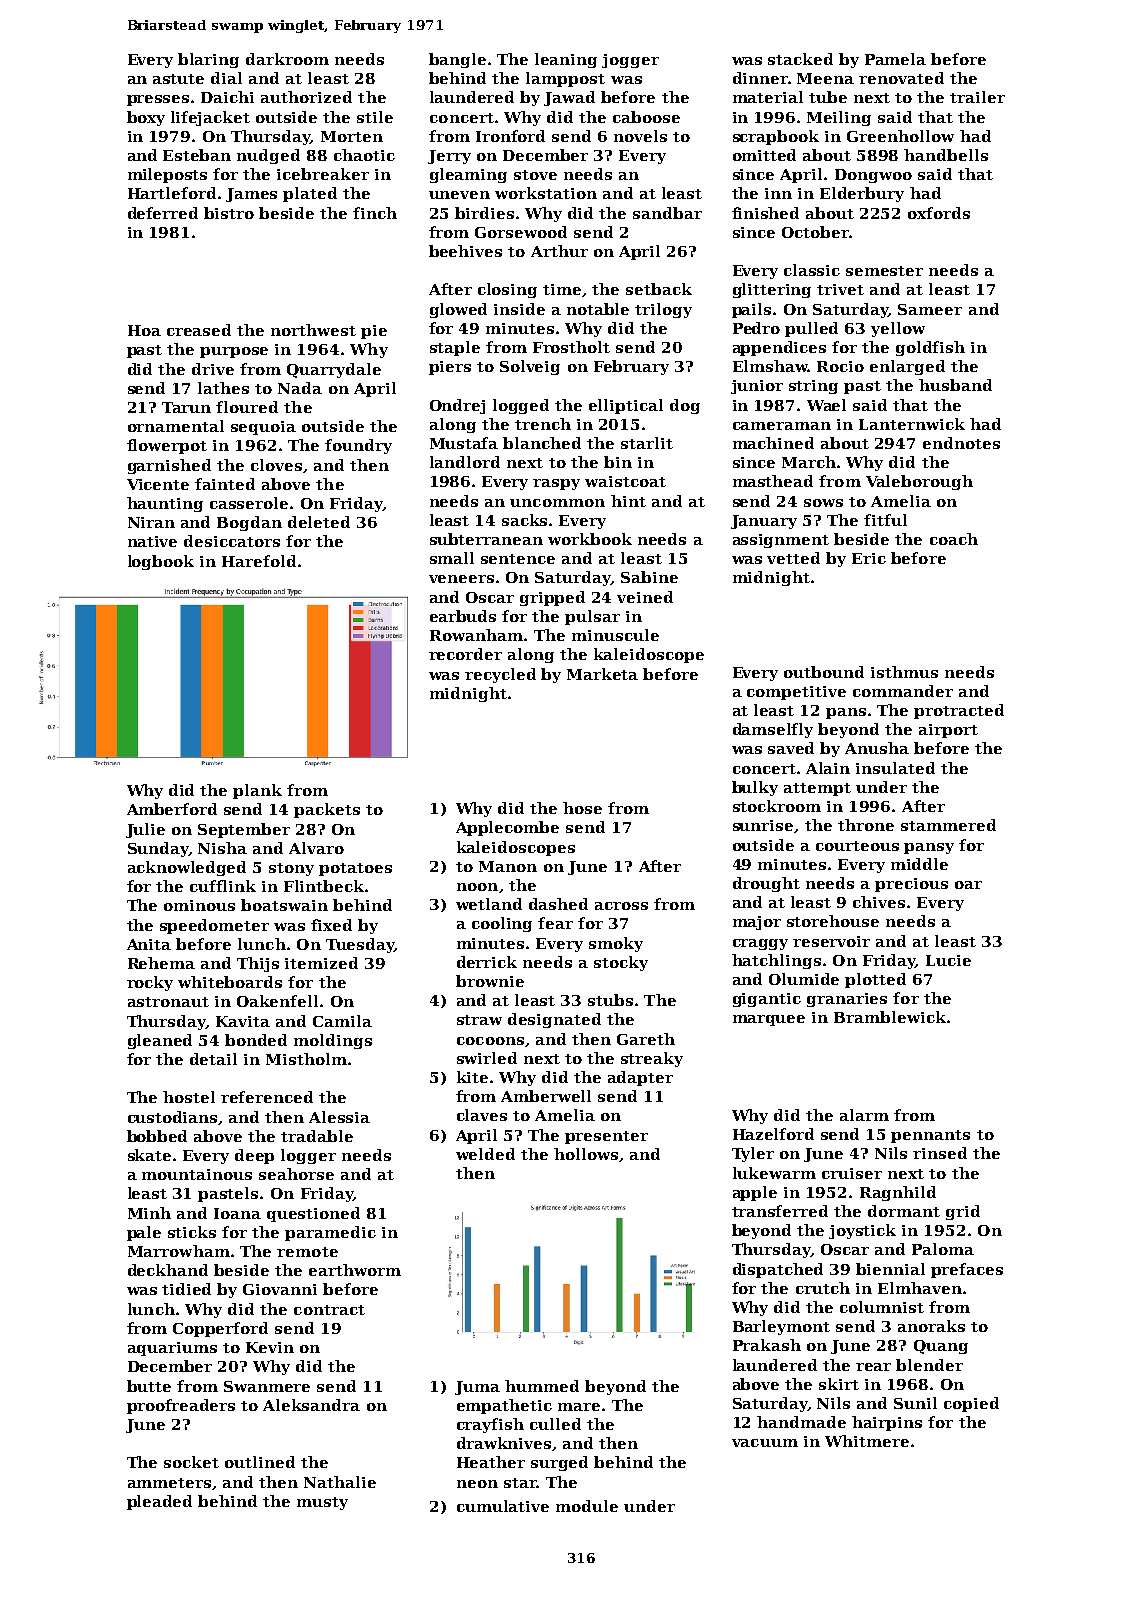  What do you see at coordinates (646, 1039) in the image?
I see `Gareth` at bounding box center [646, 1039].
